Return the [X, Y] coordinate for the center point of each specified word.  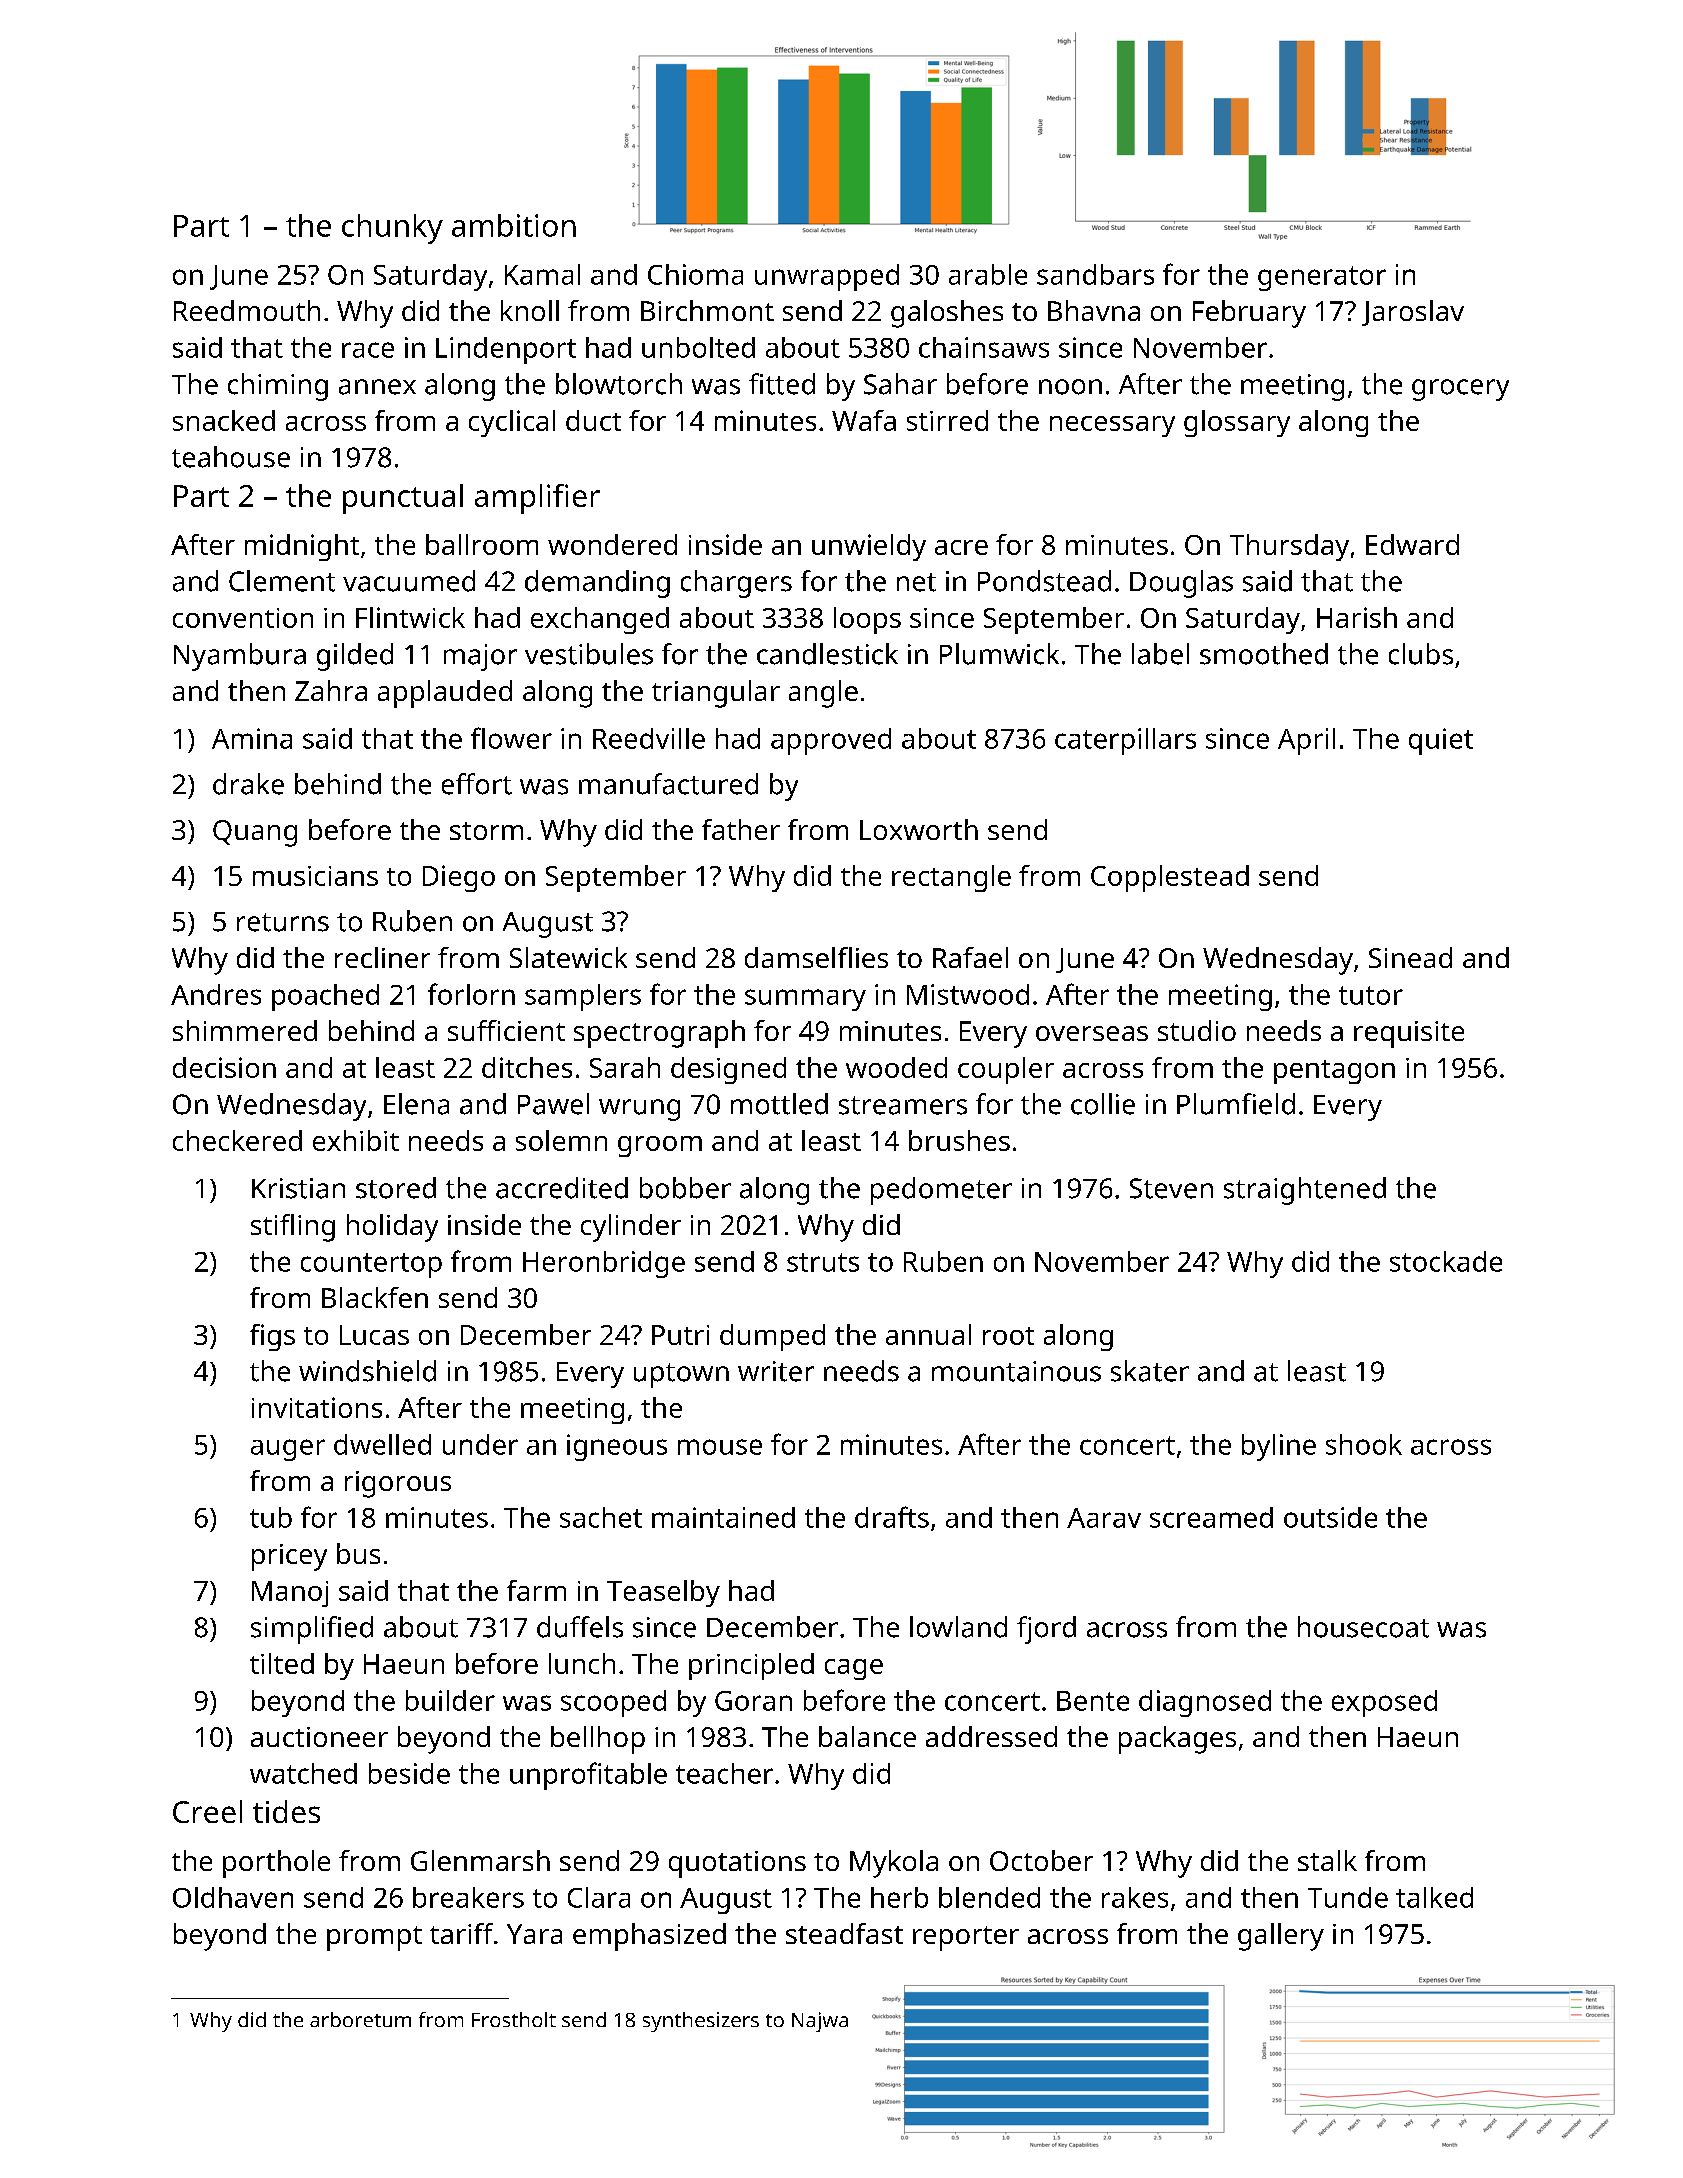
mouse [720, 1447]
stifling [293, 1228]
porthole [276, 1864]
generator [1322, 278]
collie [1103, 1104]
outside [1330, 1517]
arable [988, 274]
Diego [459, 878]
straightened [1305, 1191]
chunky [392, 229]
